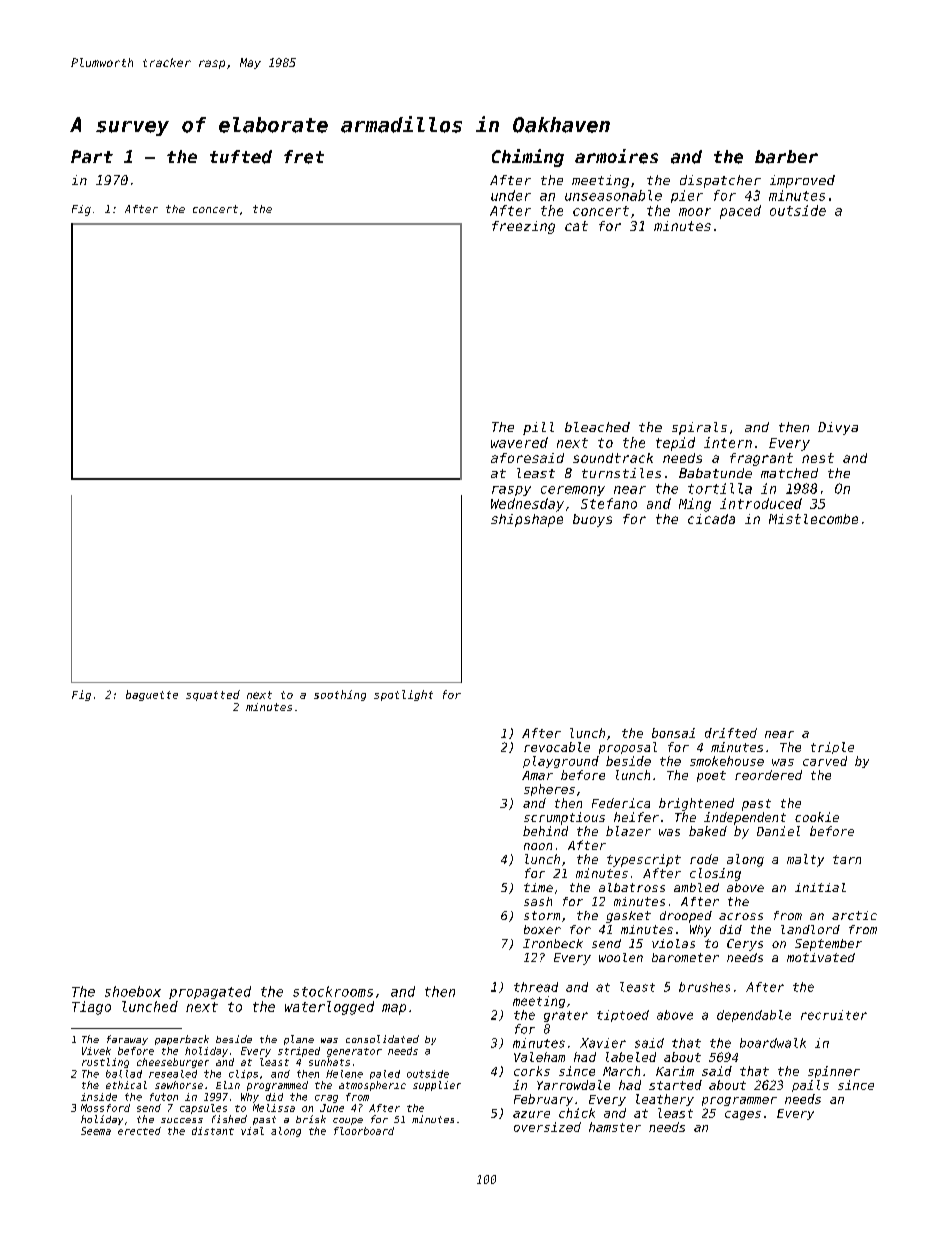 Image resolution: width=952 pixels, height=1233 pixels. What do you see at coordinates (241, 157) in the page?
I see `tufted` at bounding box center [241, 157].
